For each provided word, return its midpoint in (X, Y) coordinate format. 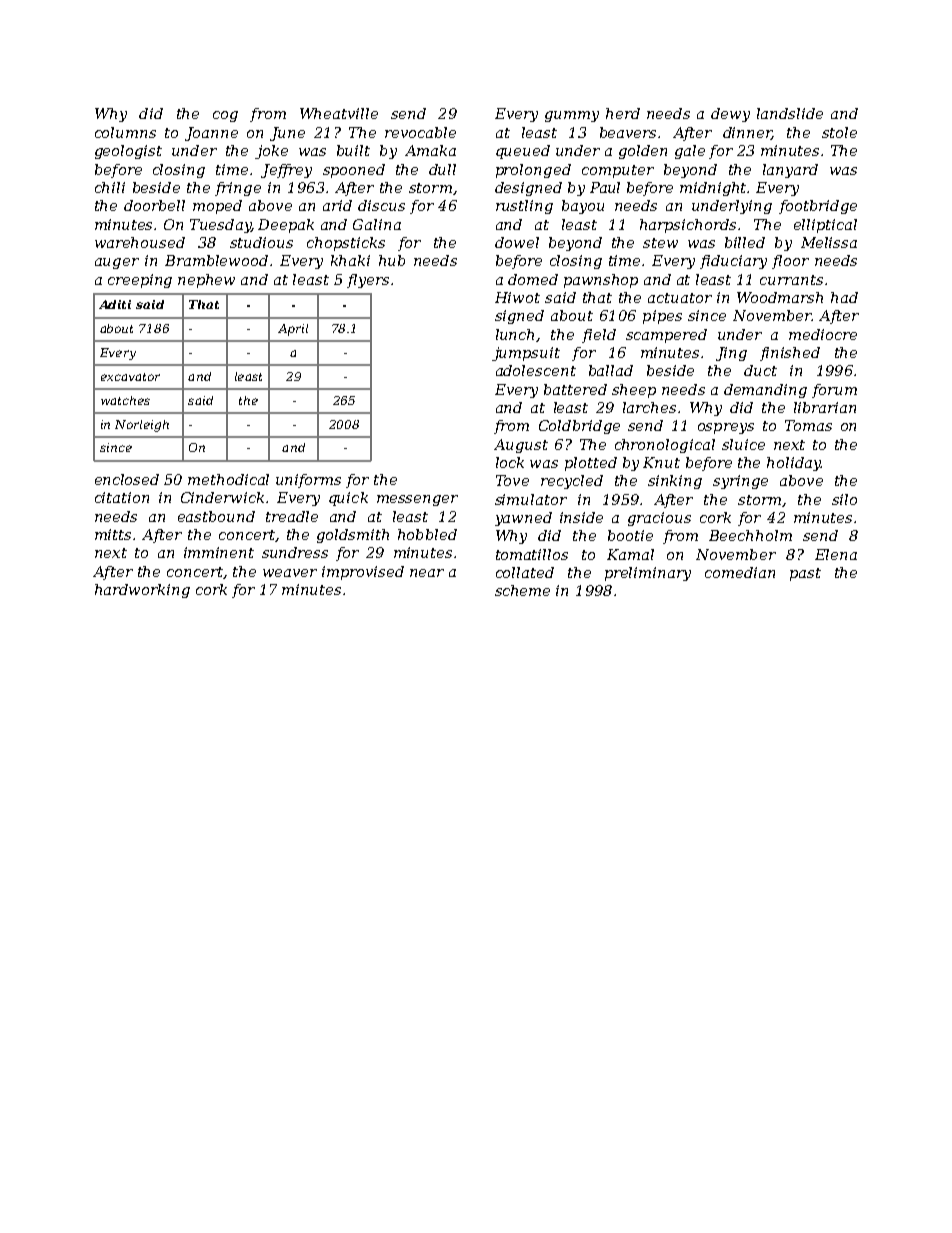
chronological (665, 446)
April (293, 330)
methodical (228, 479)
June (287, 134)
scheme (522, 590)
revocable (420, 132)
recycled (572, 482)
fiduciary (733, 262)
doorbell (154, 205)
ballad (611, 370)
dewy (730, 115)
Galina (377, 224)
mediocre (823, 334)
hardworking (142, 591)
